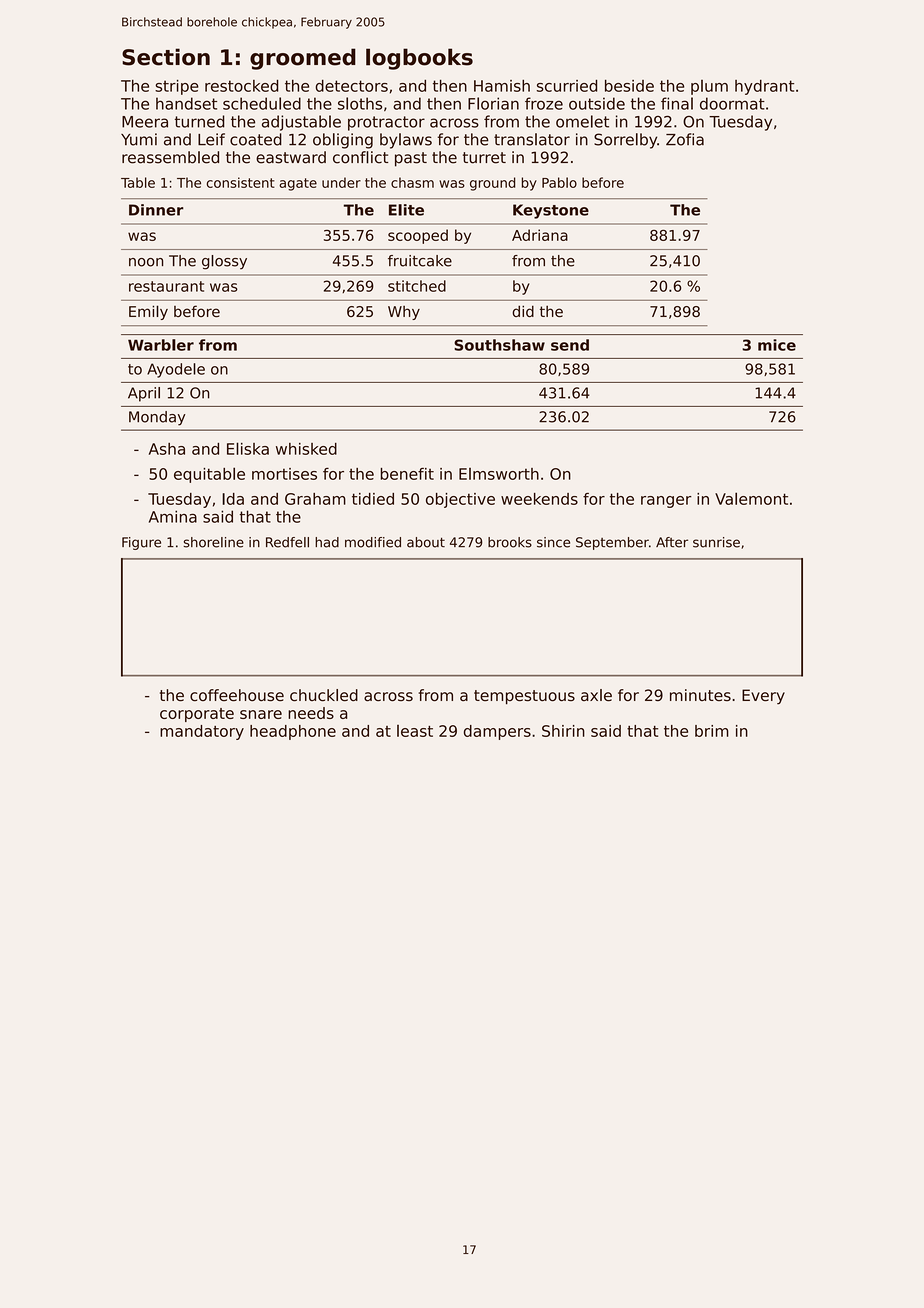 The width and height of the screenshot is (924, 1308). Describe the element at coordinates (751, 498) in the screenshot. I see `Valemont` at that location.
